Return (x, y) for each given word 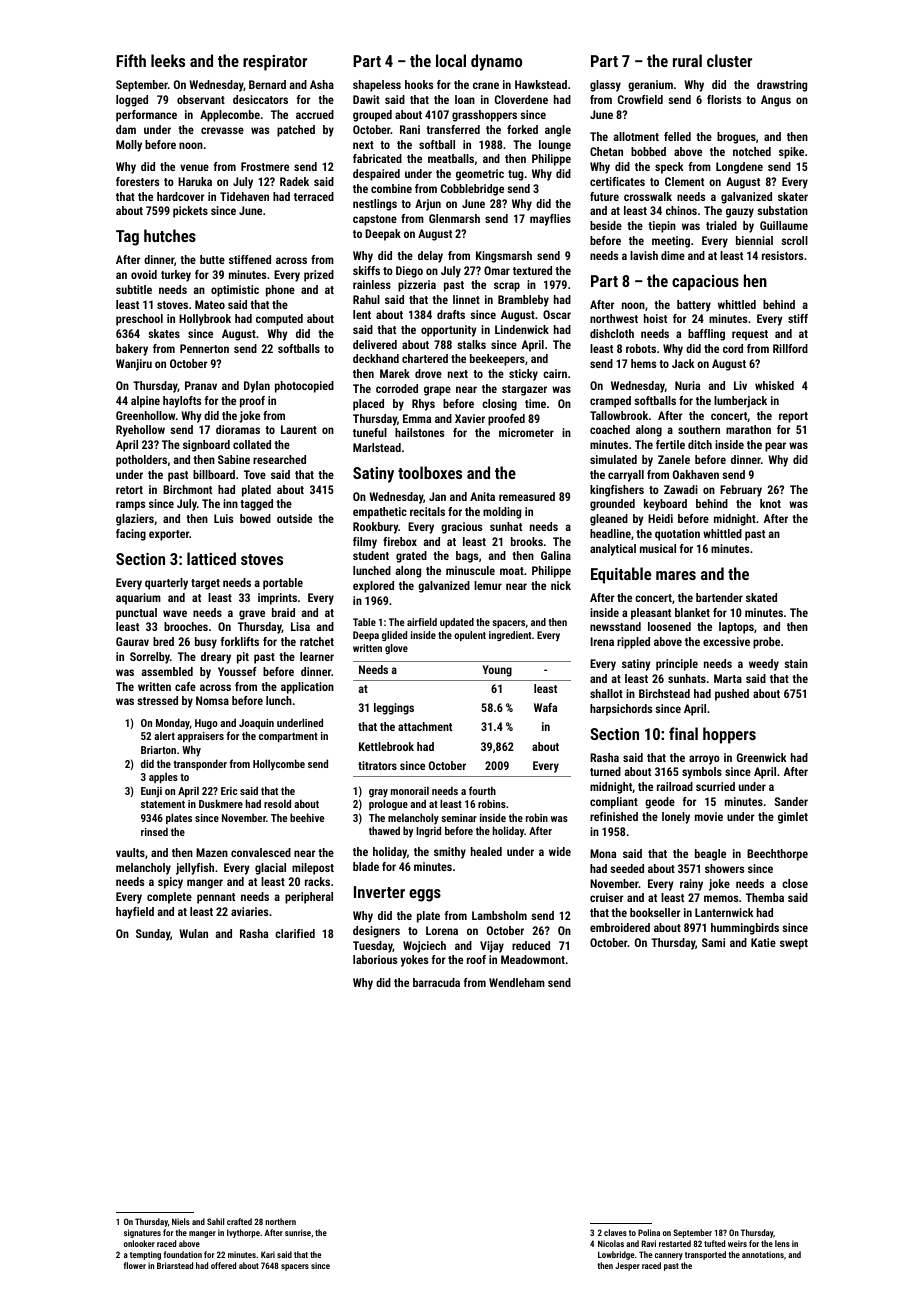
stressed (157, 700)
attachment (425, 726)
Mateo (210, 304)
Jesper (627, 1266)
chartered (425, 358)
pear (775, 447)
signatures (142, 1233)
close (795, 883)
